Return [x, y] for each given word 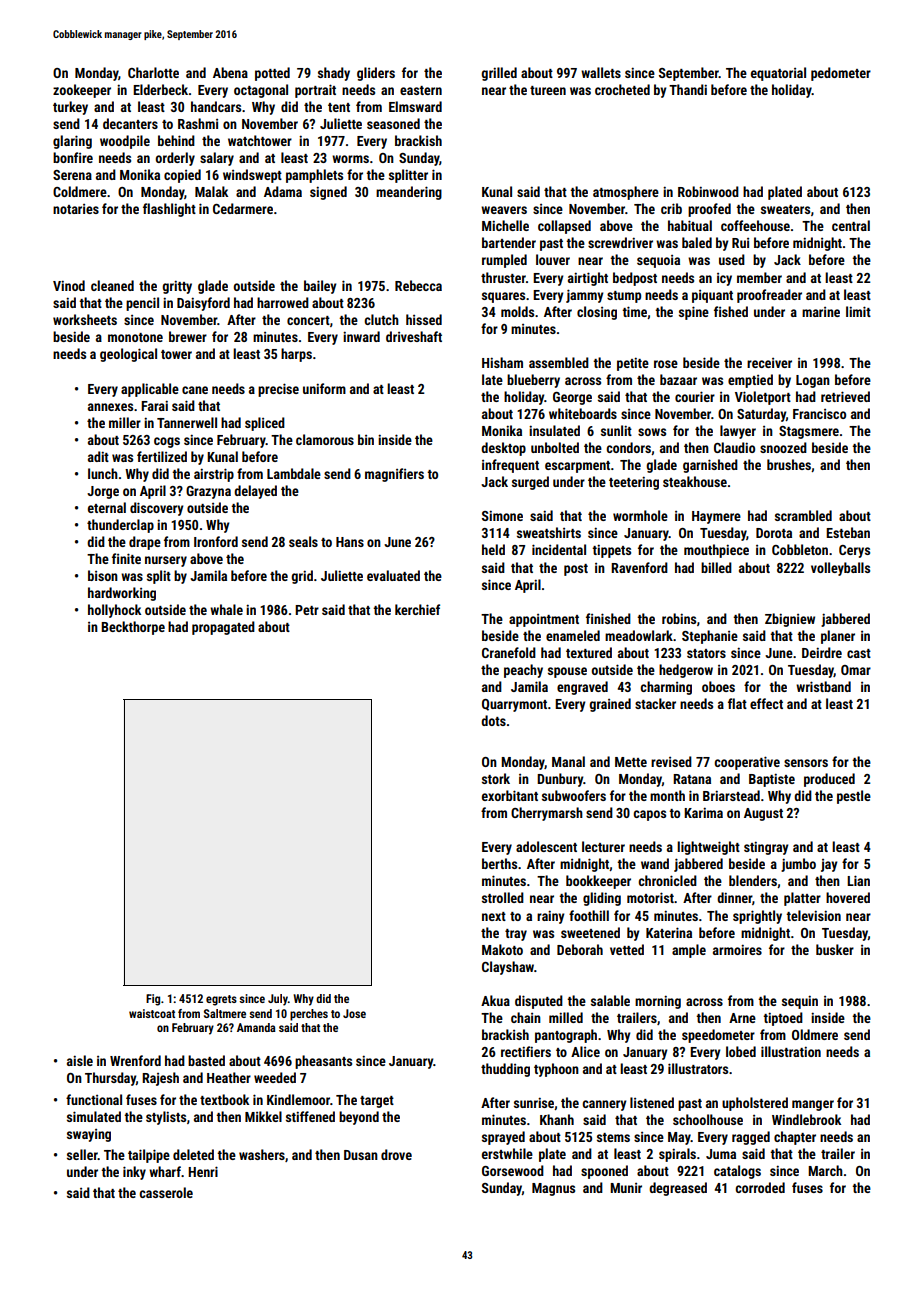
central [851, 225]
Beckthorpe [133, 628]
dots [493, 720]
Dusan [361, 1155]
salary [217, 159]
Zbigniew [790, 620]
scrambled [803, 515]
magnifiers [394, 475]
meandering [409, 193]
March [825, 1170]
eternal [107, 507]
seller [82, 1154]
